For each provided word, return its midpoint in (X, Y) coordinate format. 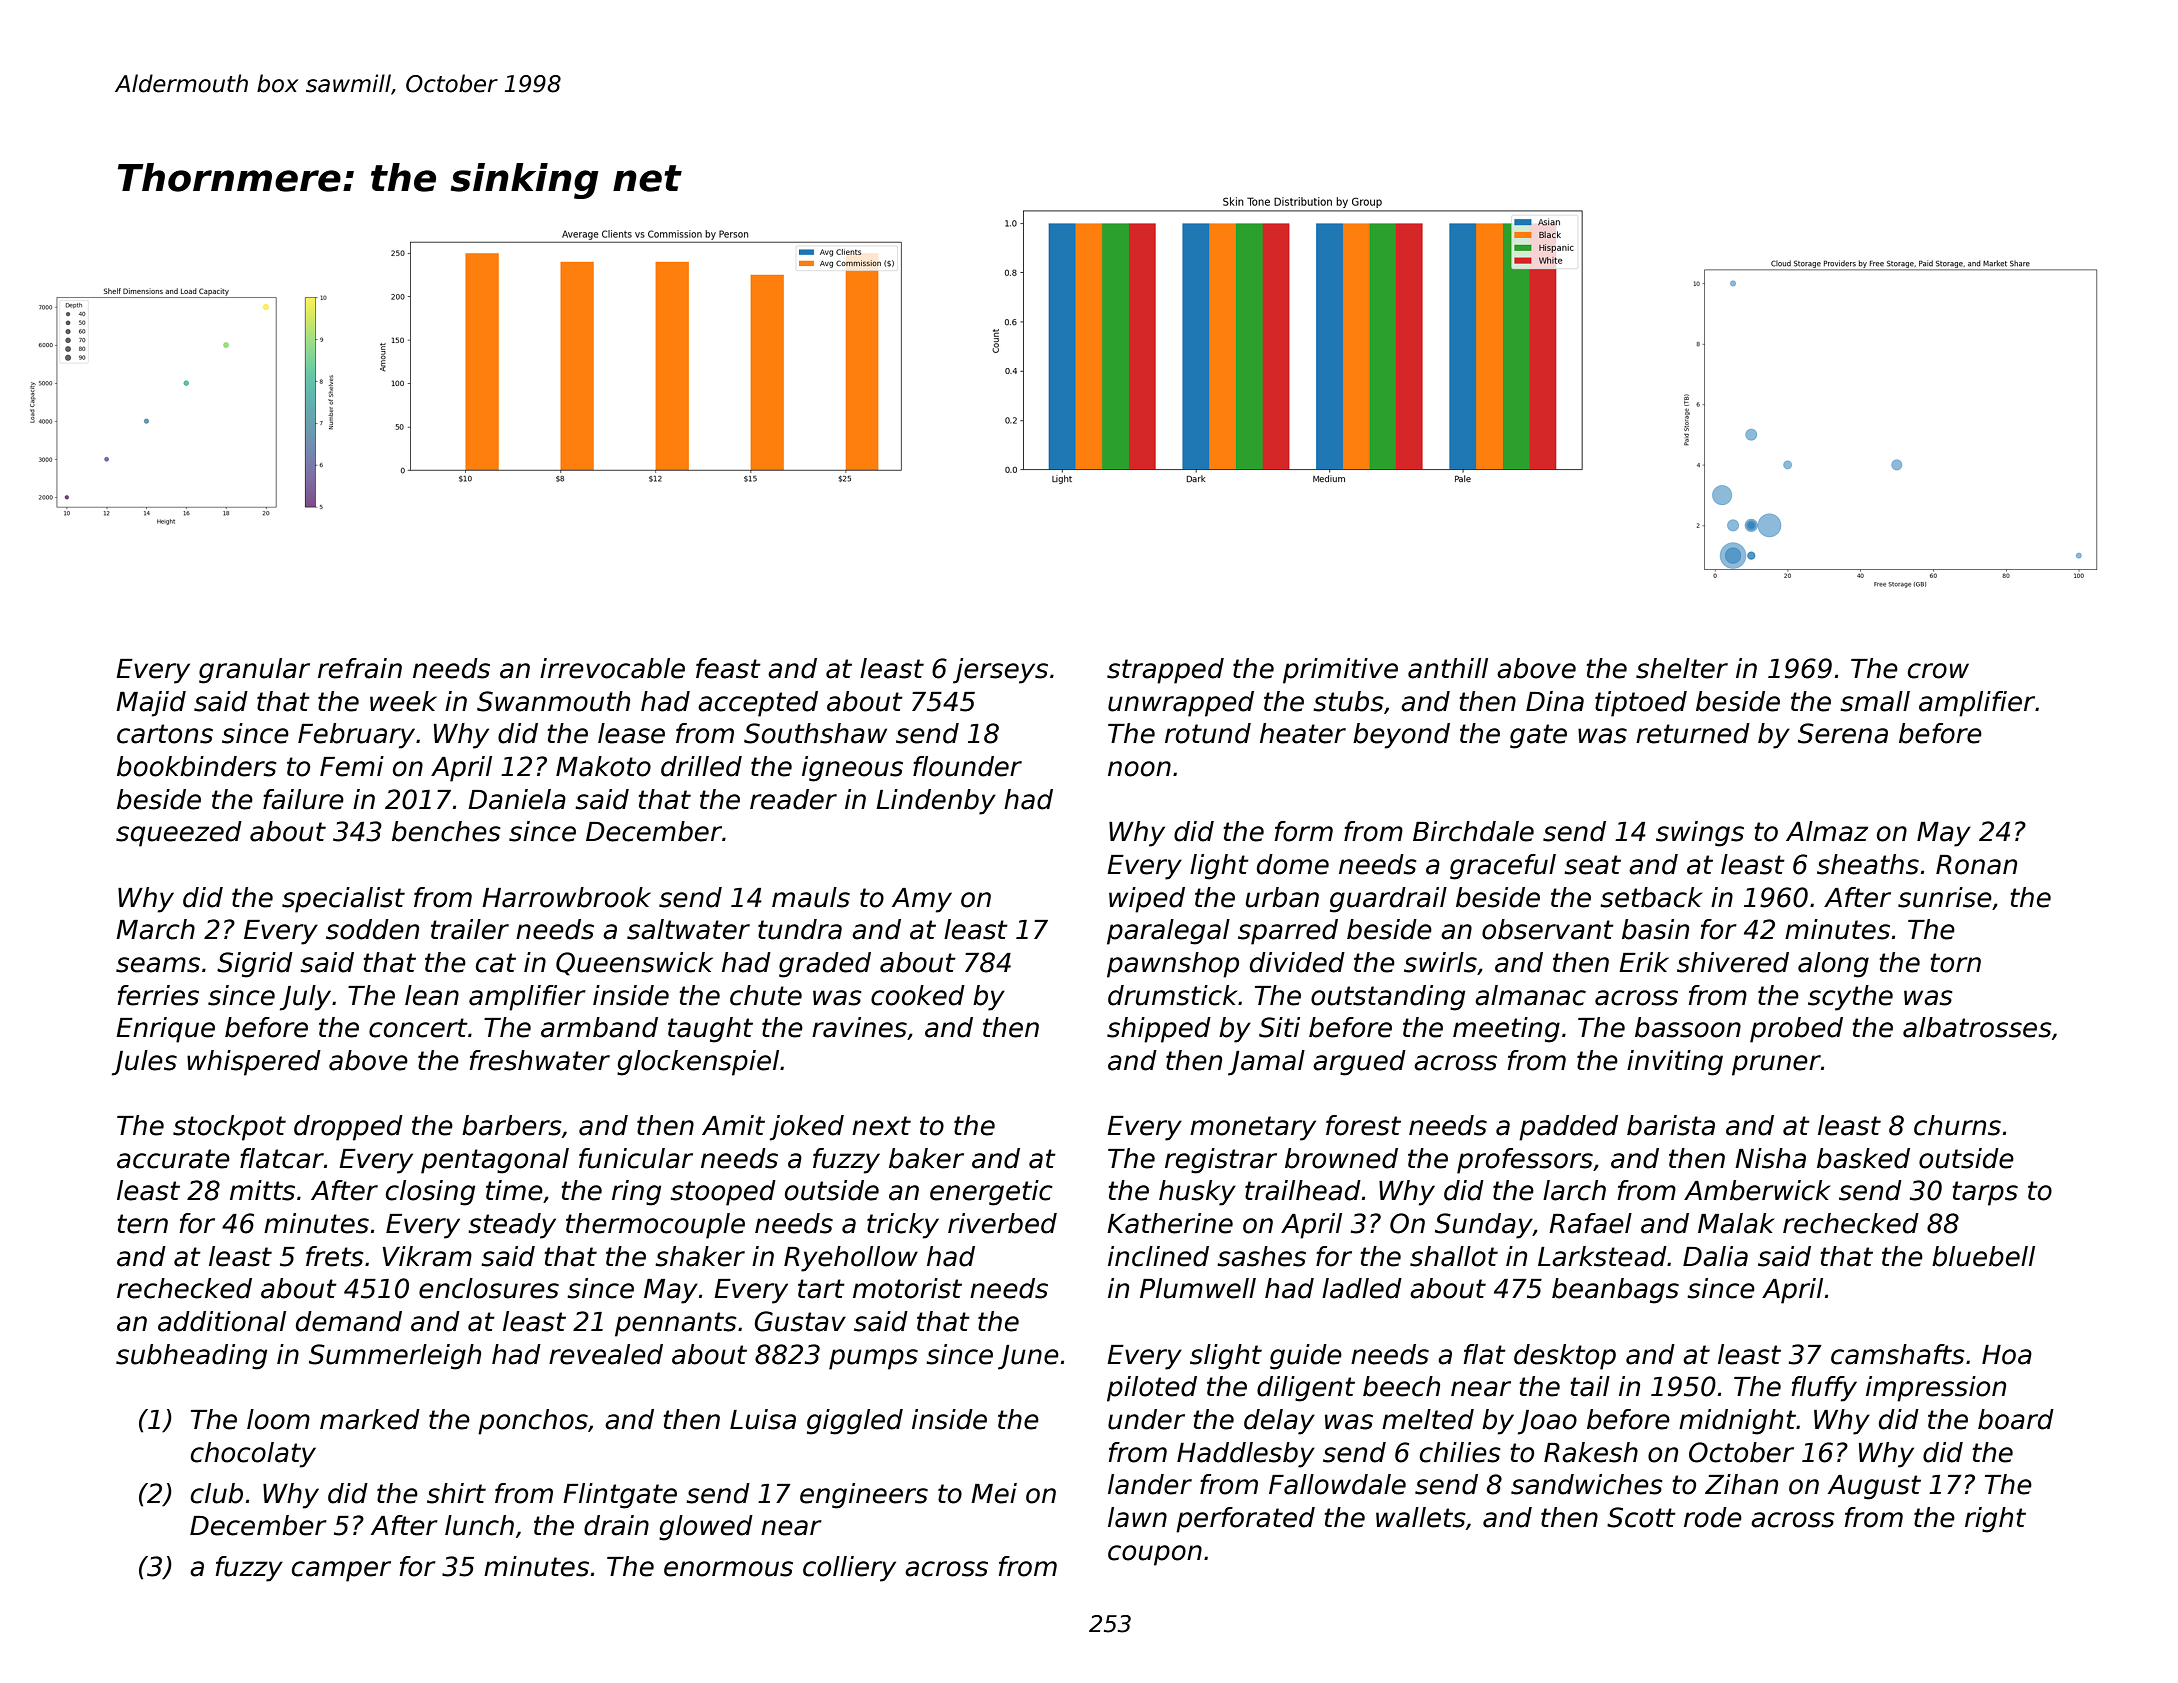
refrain (360, 668)
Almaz (1827, 831)
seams (158, 965)
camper (341, 1571)
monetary (1253, 1128)
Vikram (427, 1256)
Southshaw (815, 733)
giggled (855, 1422)
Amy (922, 900)
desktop (1565, 1357)
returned (1693, 733)
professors (1525, 1161)
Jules (144, 1063)
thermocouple (655, 1226)
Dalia (1715, 1256)
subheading (191, 1357)
